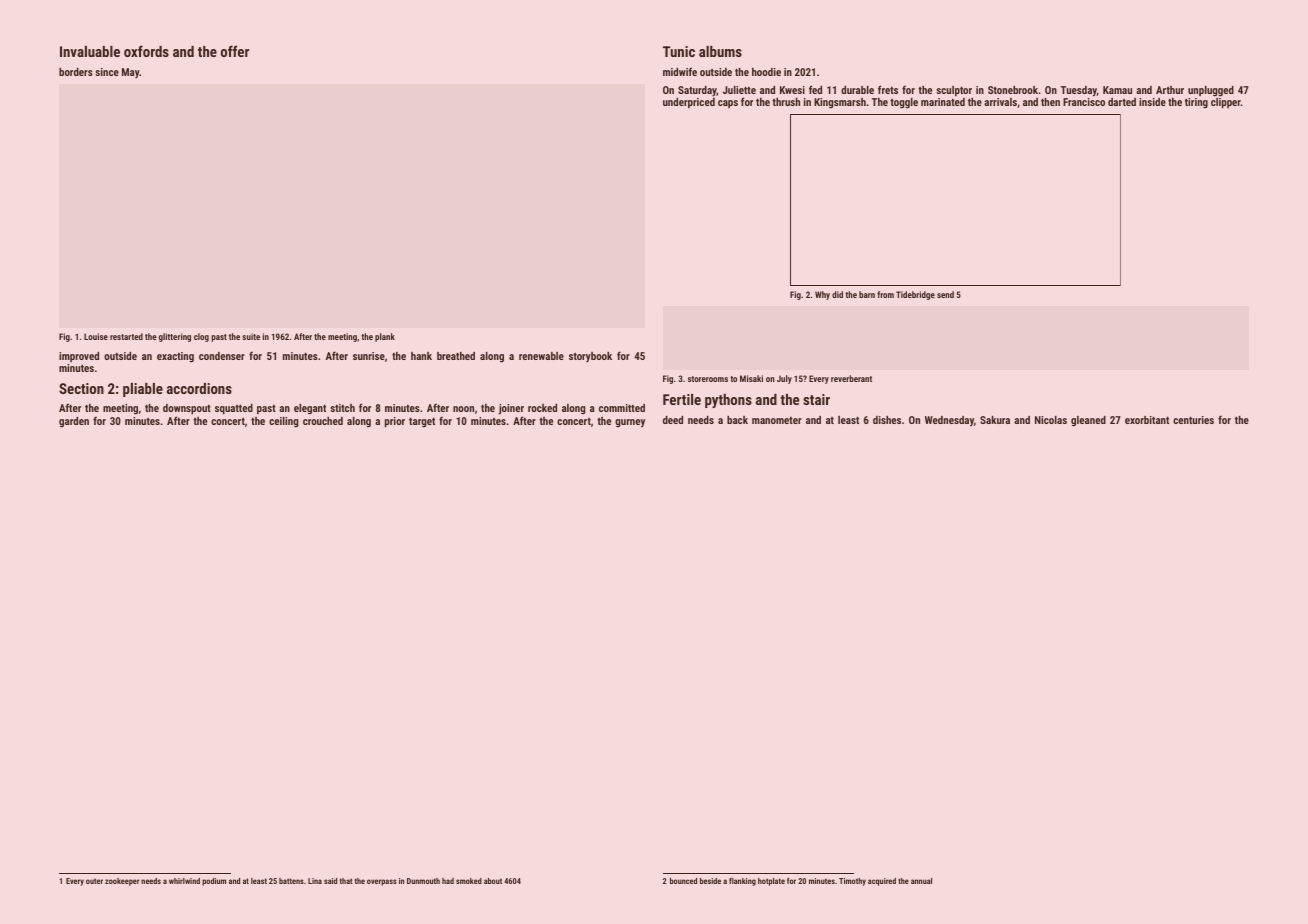 This image has width=1308, height=924. What do you see at coordinates (679, 51) in the image?
I see `Tunic` at bounding box center [679, 51].
